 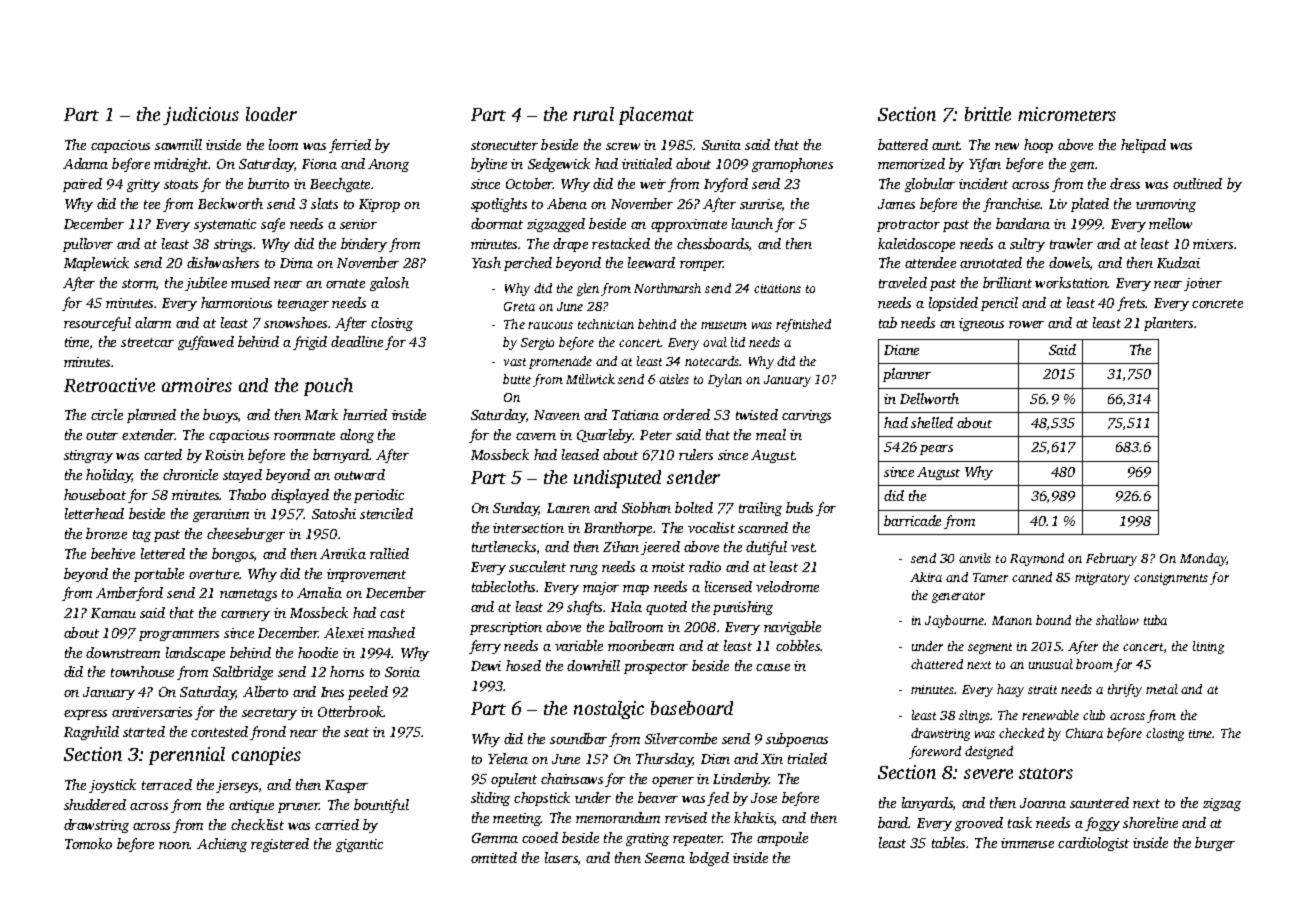 What do you see at coordinates (806, 416) in the image?
I see `carvings` at bounding box center [806, 416].
